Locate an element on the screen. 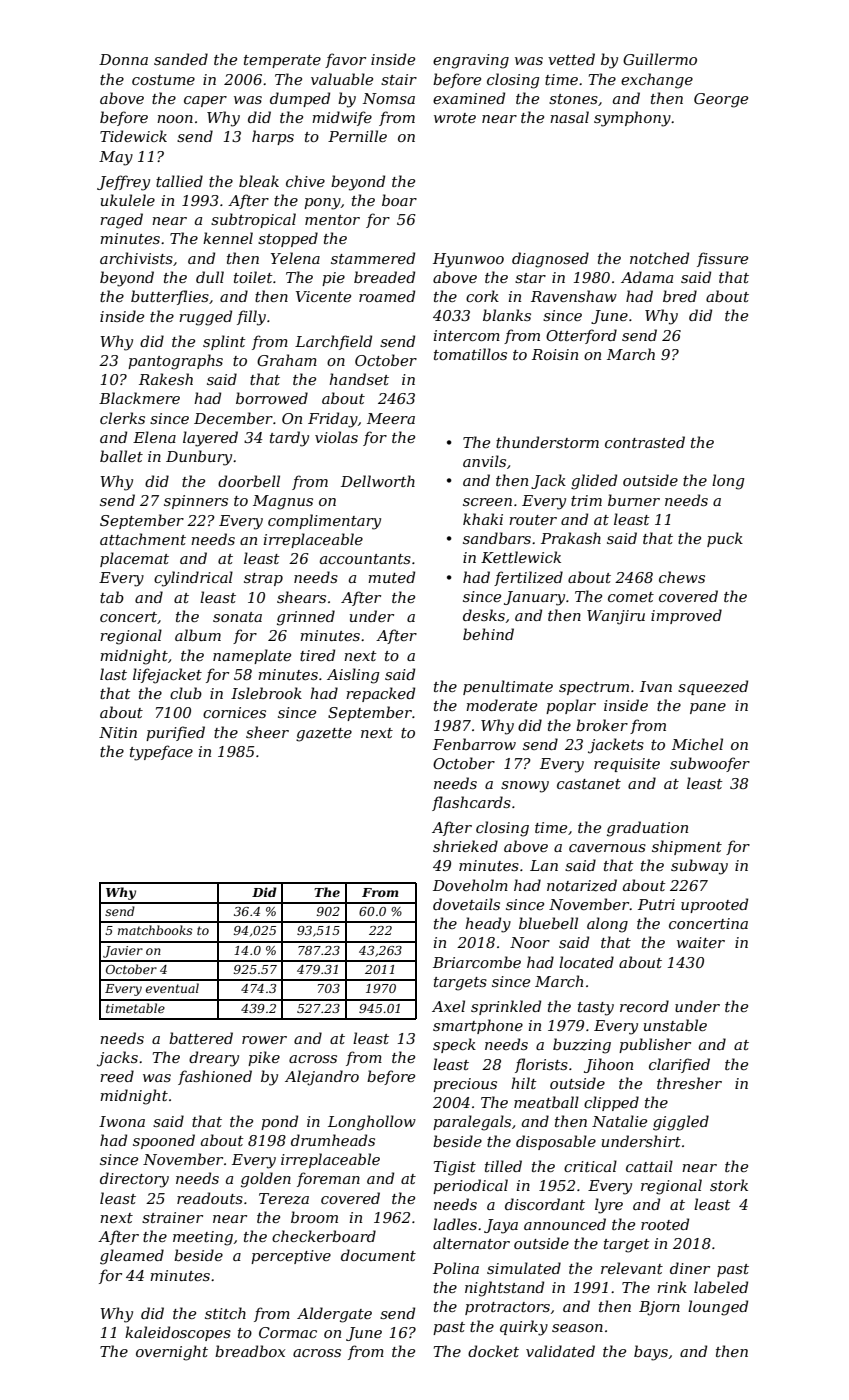 This screenshot has width=849, height=1400. Dellworth is located at coordinates (378, 481).
